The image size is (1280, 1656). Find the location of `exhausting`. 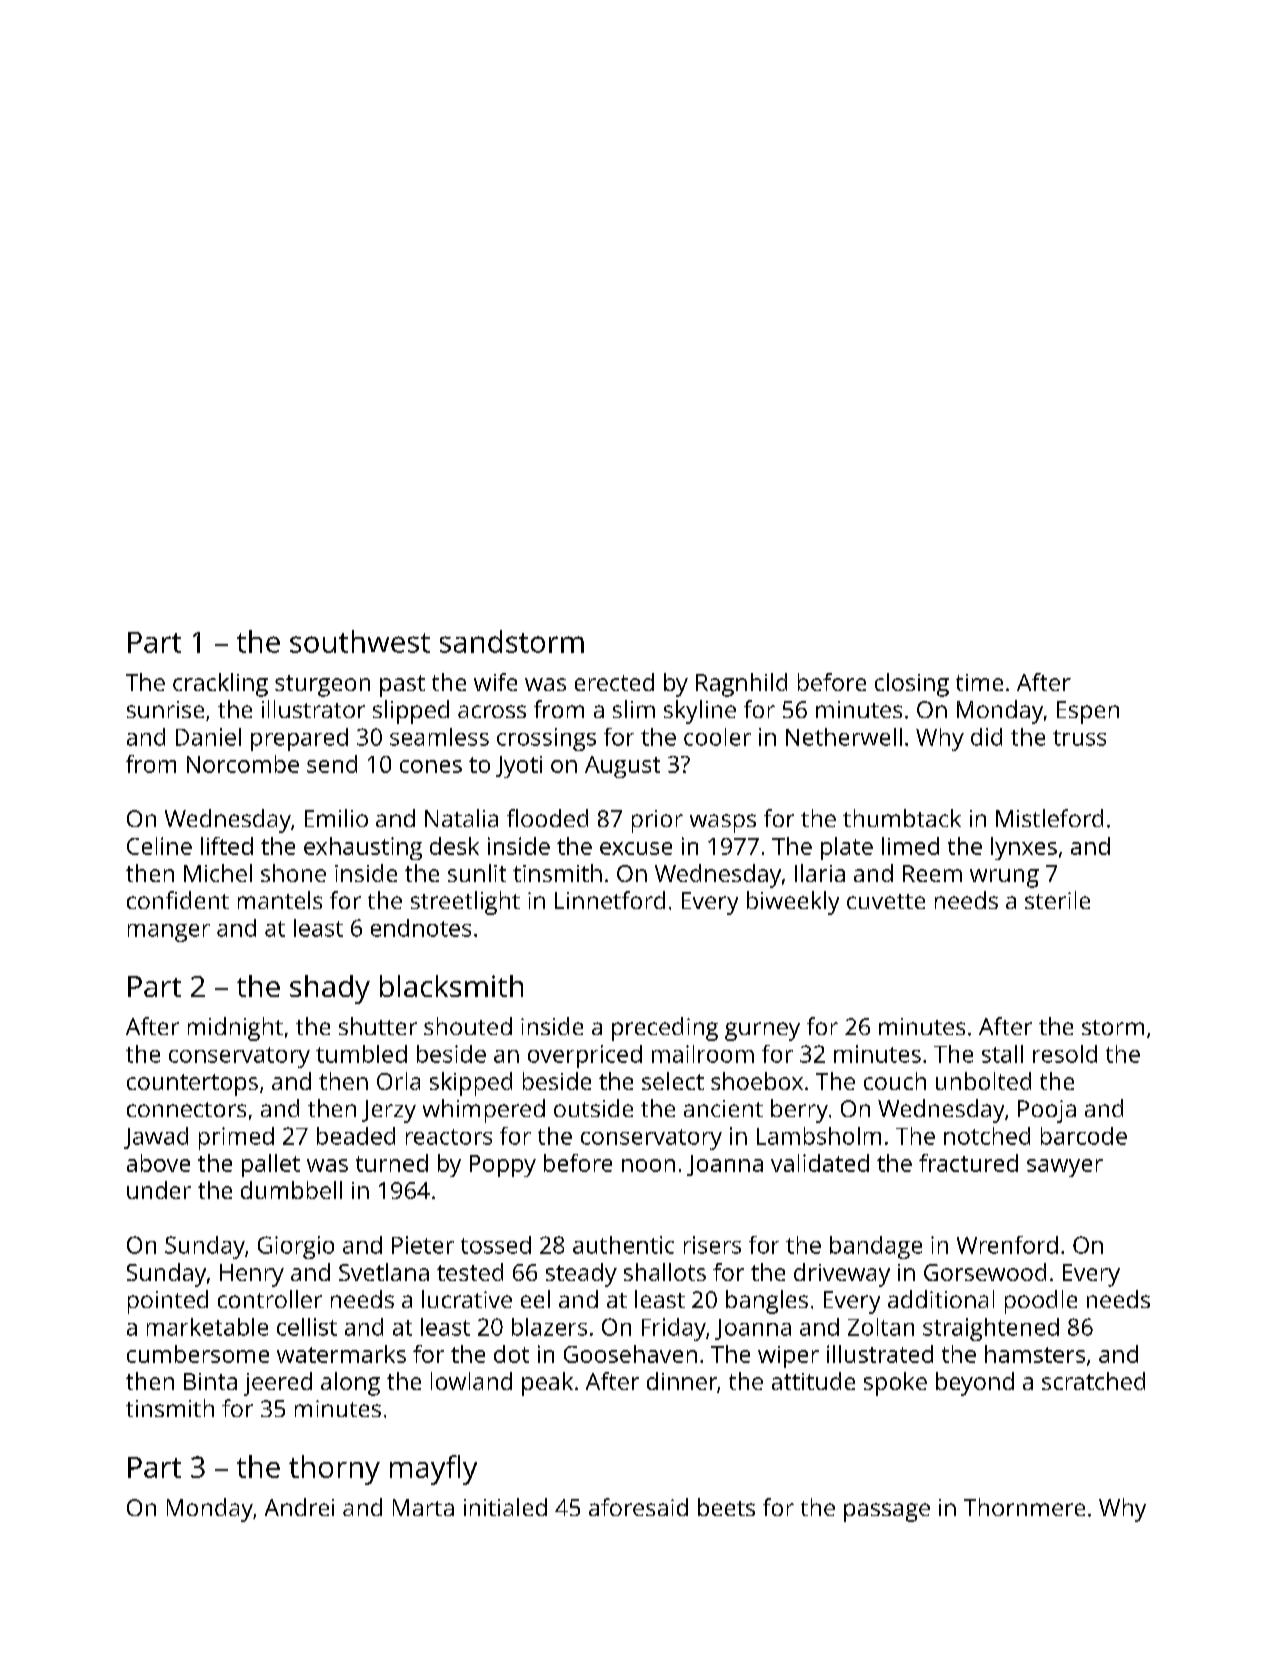

exhausting is located at coordinates (363, 848).
